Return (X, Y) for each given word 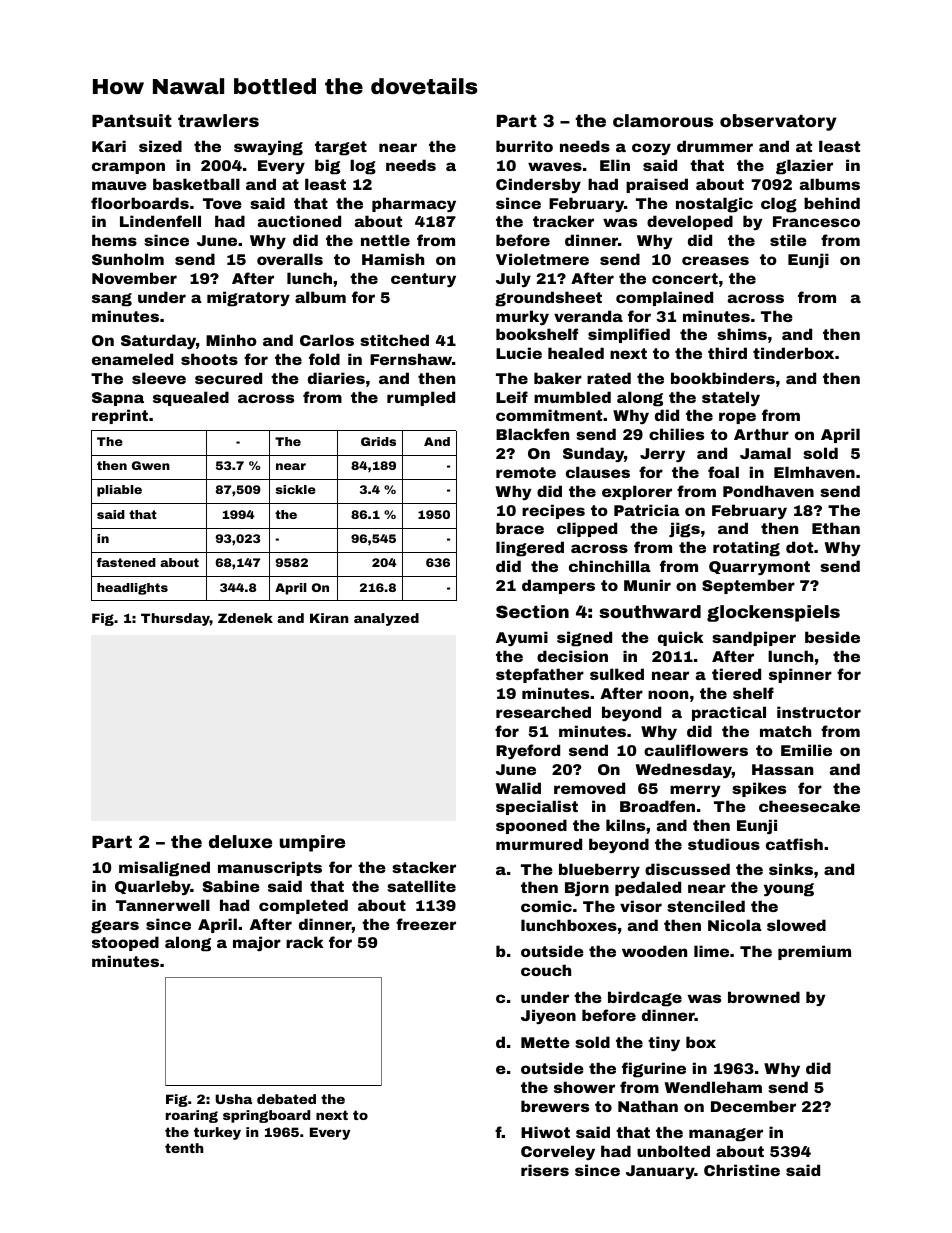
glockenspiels (773, 613)
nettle (385, 240)
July (513, 279)
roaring (192, 1116)
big (327, 167)
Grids (378, 441)
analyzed (386, 619)
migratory (248, 299)
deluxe (240, 841)
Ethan (836, 528)
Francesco (816, 221)
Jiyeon (548, 1016)
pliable (119, 491)
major (257, 943)
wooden (654, 951)
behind (832, 203)
